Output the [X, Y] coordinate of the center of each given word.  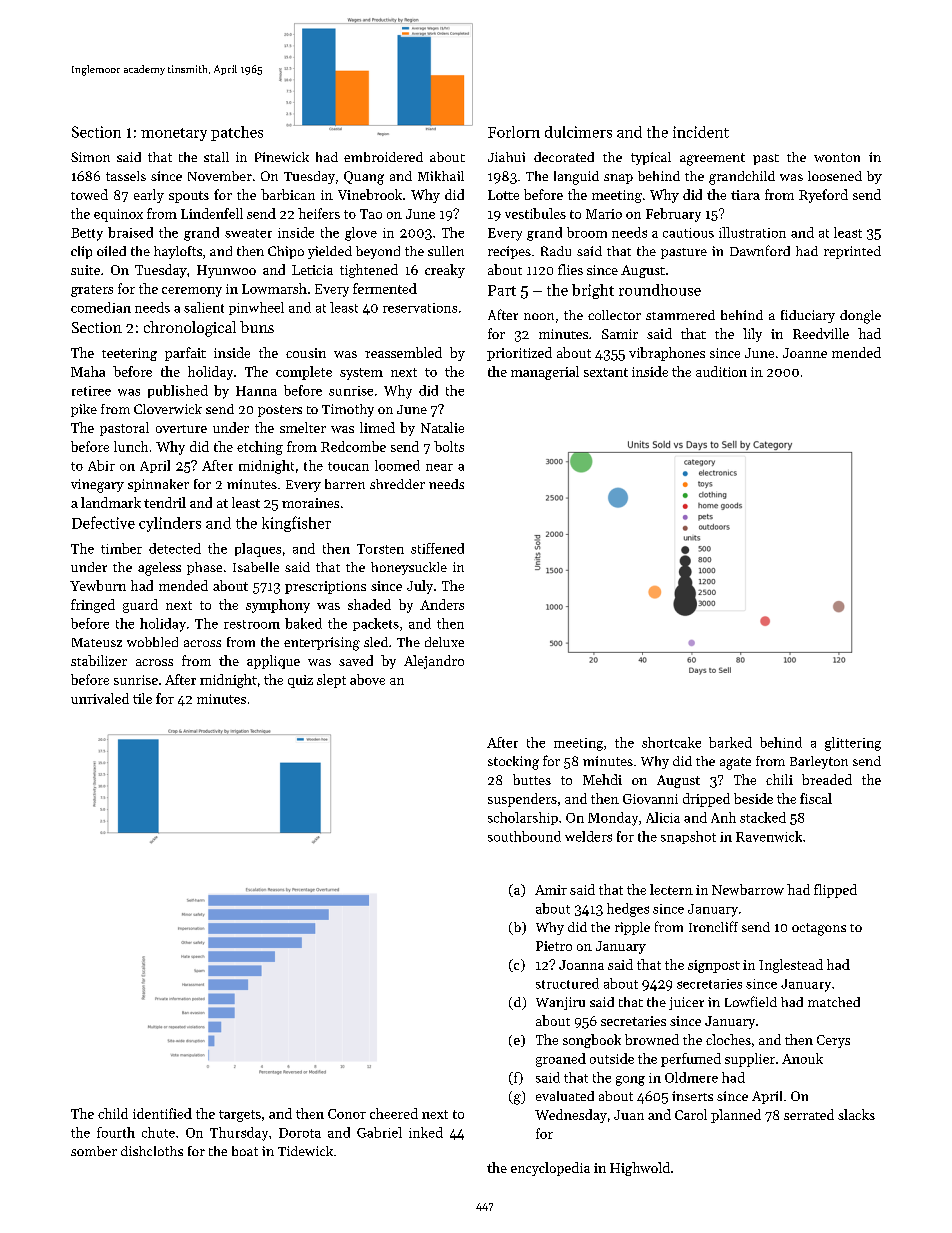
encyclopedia [550, 1169]
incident [701, 132]
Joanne [805, 353]
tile [142, 698]
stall [216, 157]
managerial [545, 373]
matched [834, 1002]
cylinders [170, 524]
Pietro [554, 946]
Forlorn [514, 132]
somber [94, 1151]
